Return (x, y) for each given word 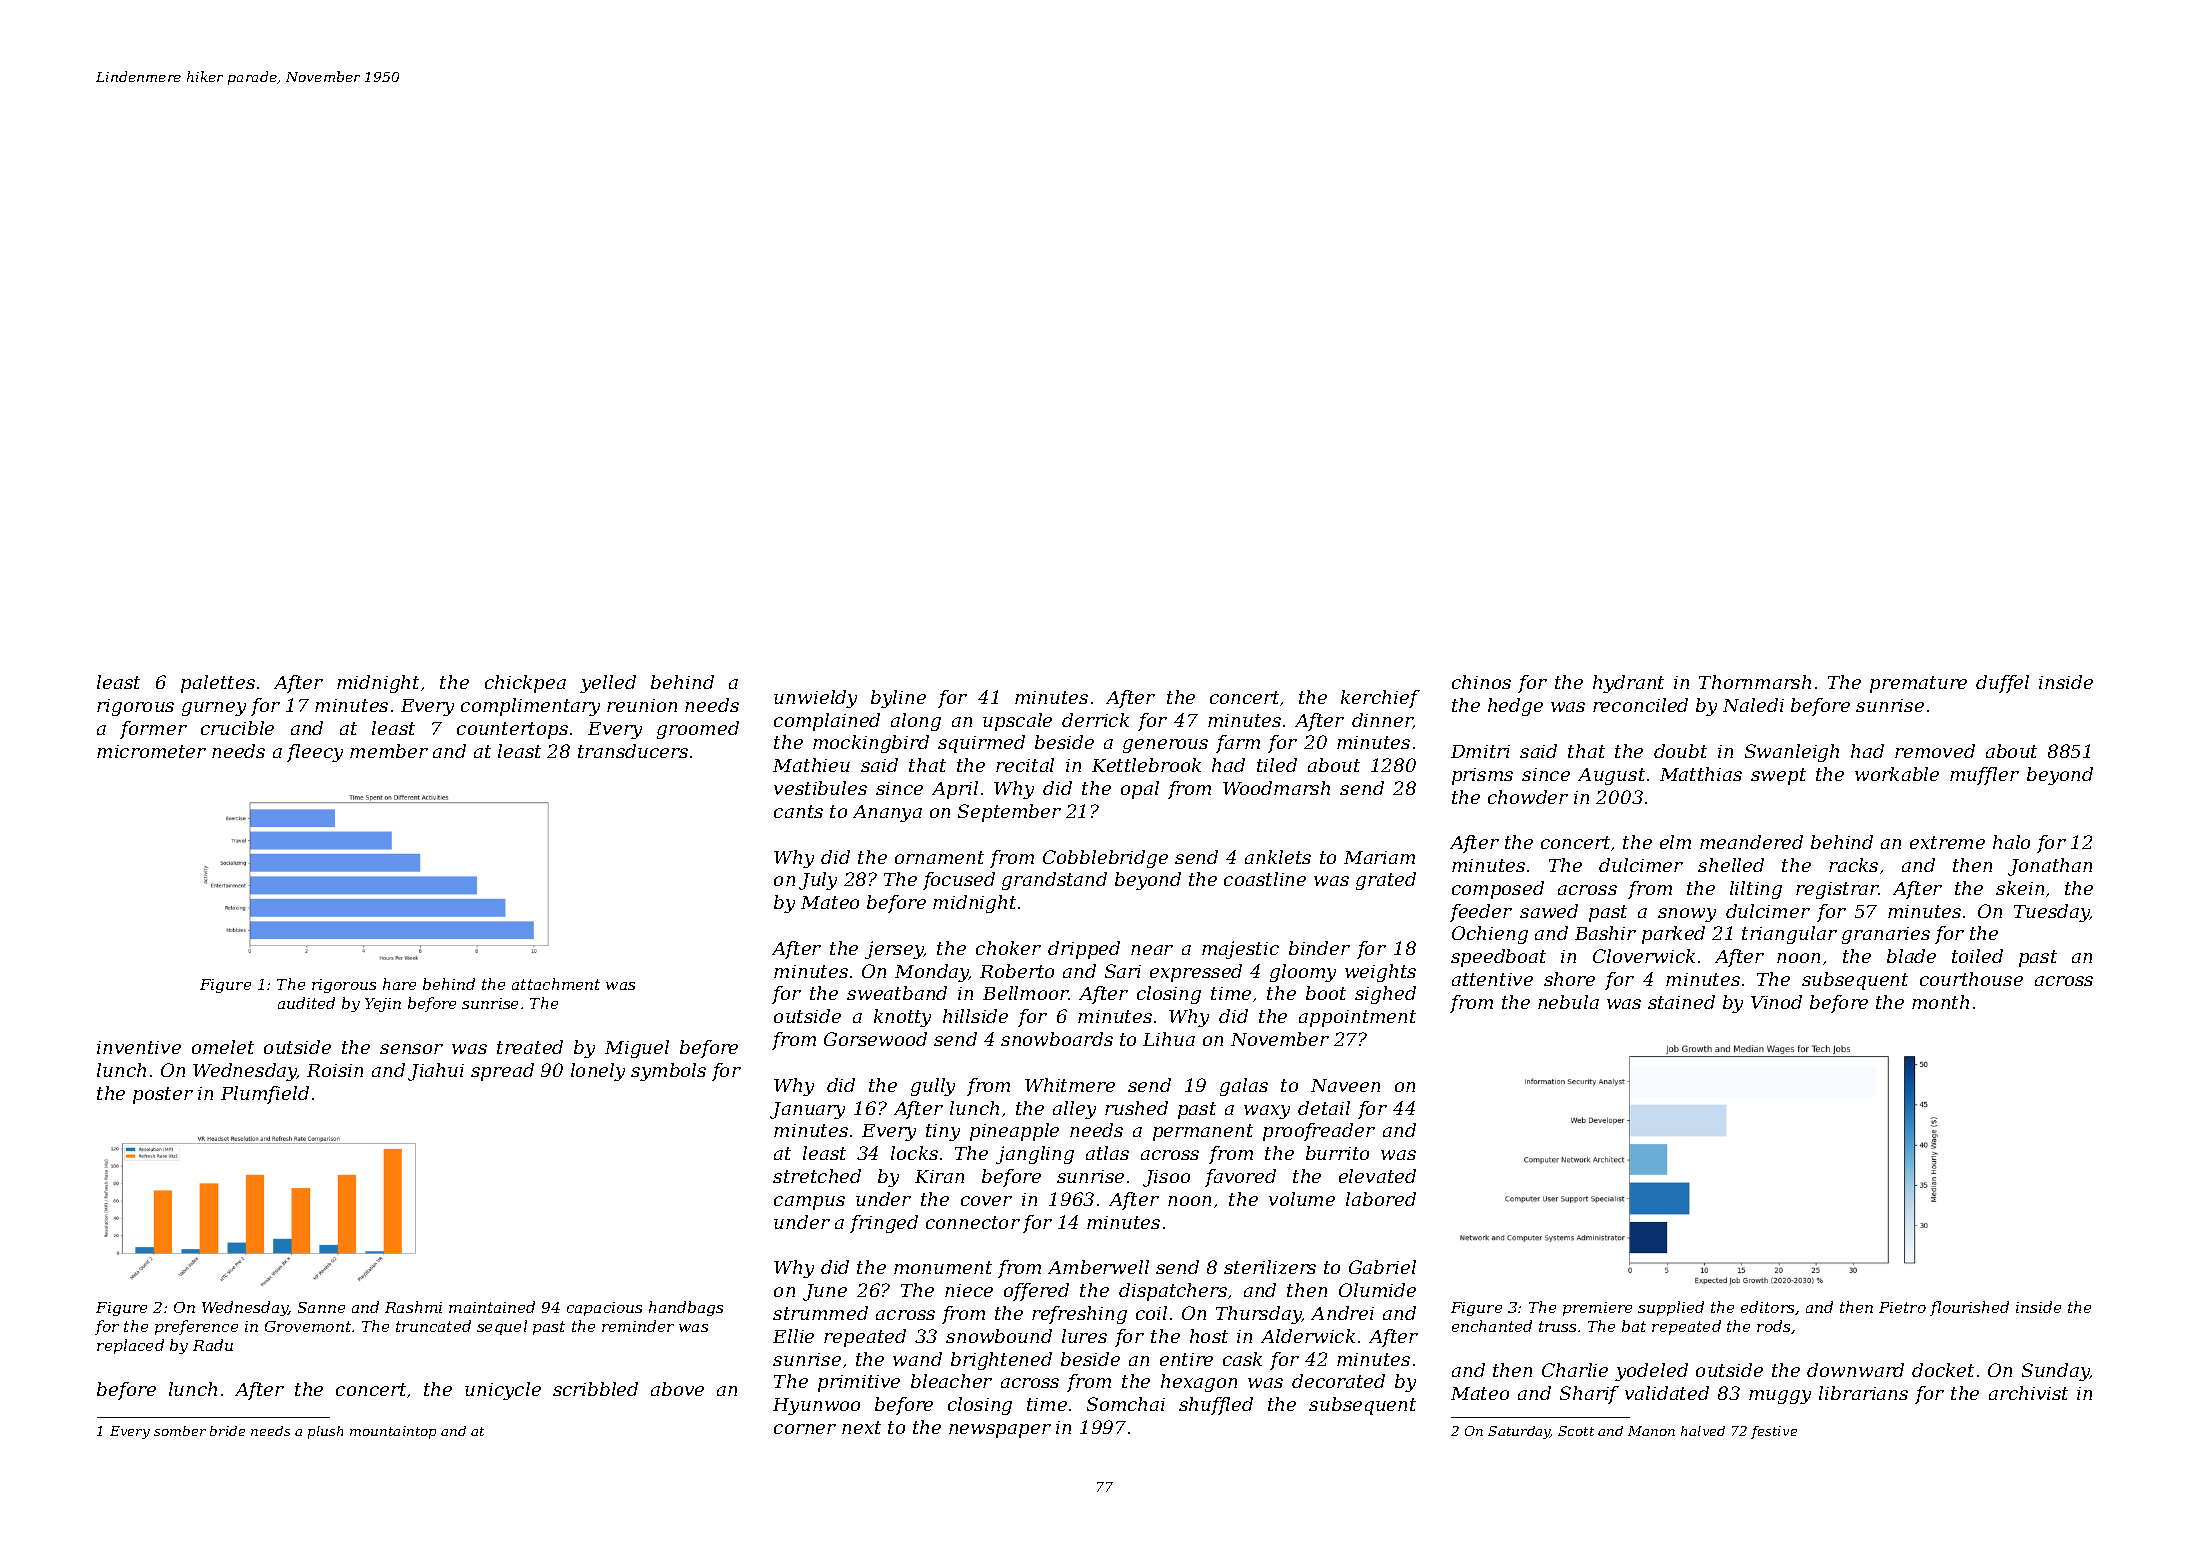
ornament (939, 857)
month (1940, 1002)
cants (798, 811)
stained (1681, 1002)
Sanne (321, 1307)
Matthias (1701, 774)
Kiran (939, 1176)
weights (1380, 973)
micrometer (151, 751)
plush (325, 1432)
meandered (1751, 842)
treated (530, 1047)
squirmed (981, 744)
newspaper (1000, 1431)
